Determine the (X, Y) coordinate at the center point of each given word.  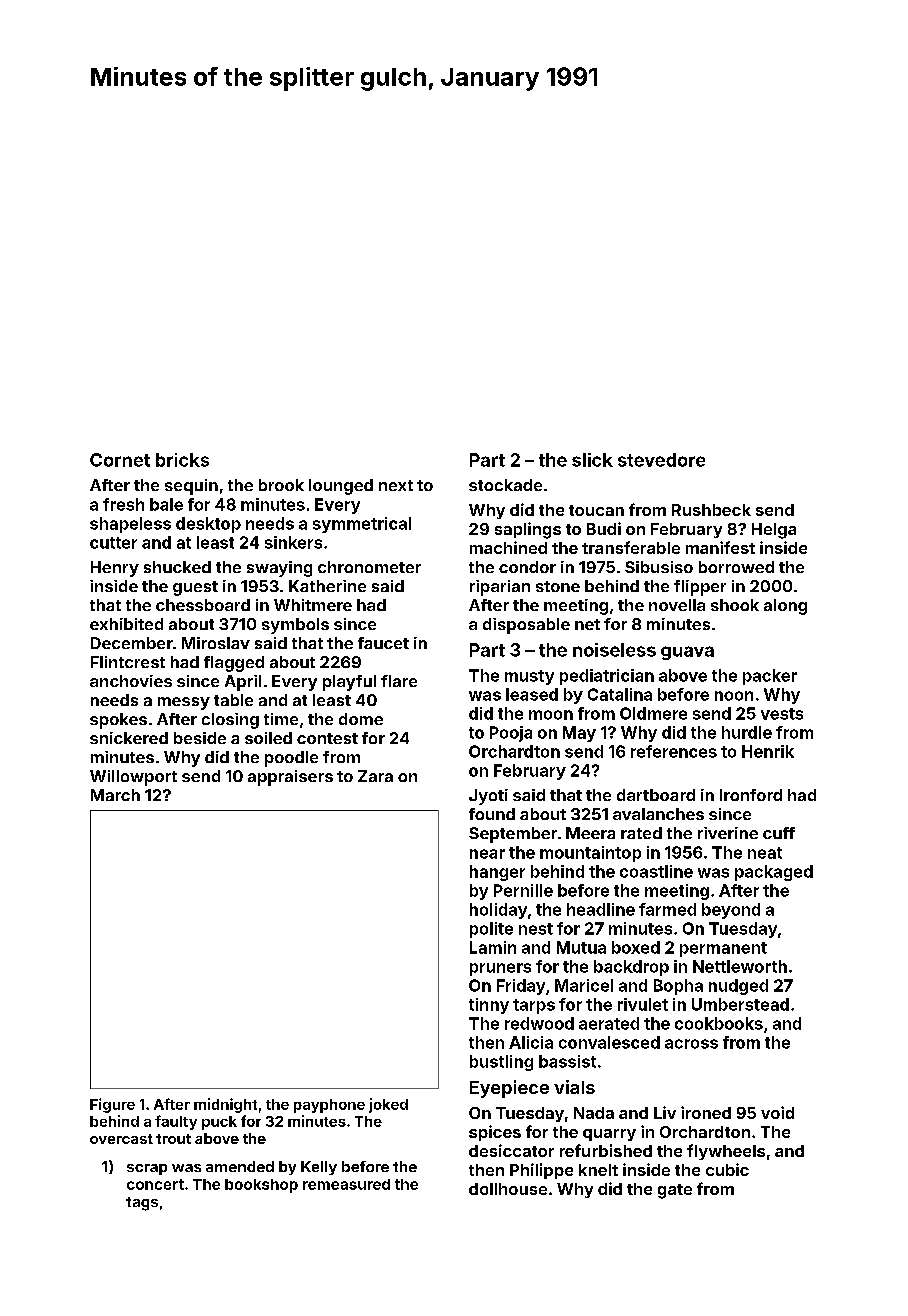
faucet (383, 643)
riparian (500, 588)
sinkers (293, 542)
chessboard (203, 605)
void (777, 1112)
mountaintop (590, 854)
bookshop (261, 1186)
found (492, 814)
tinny (489, 1006)
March (115, 795)
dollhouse (508, 1189)
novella (677, 605)
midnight (225, 1105)
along (785, 607)
